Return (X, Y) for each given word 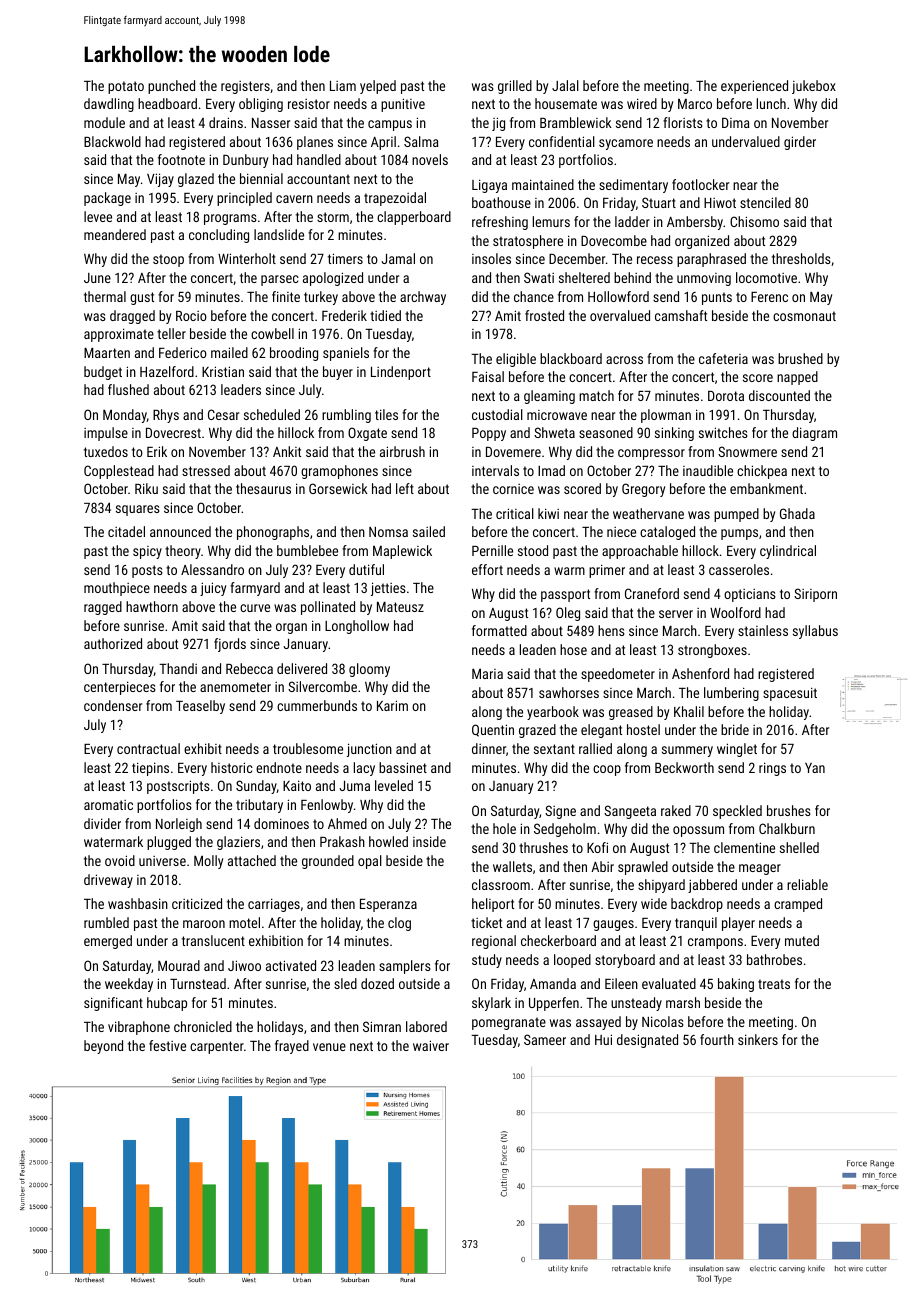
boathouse (501, 202)
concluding (219, 236)
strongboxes (712, 651)
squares (138, 510)
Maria (487, 674)
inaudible (708, 470)
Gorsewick (338, 488)
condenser (113, 705)
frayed (292, 1047)
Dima (736, 123)
